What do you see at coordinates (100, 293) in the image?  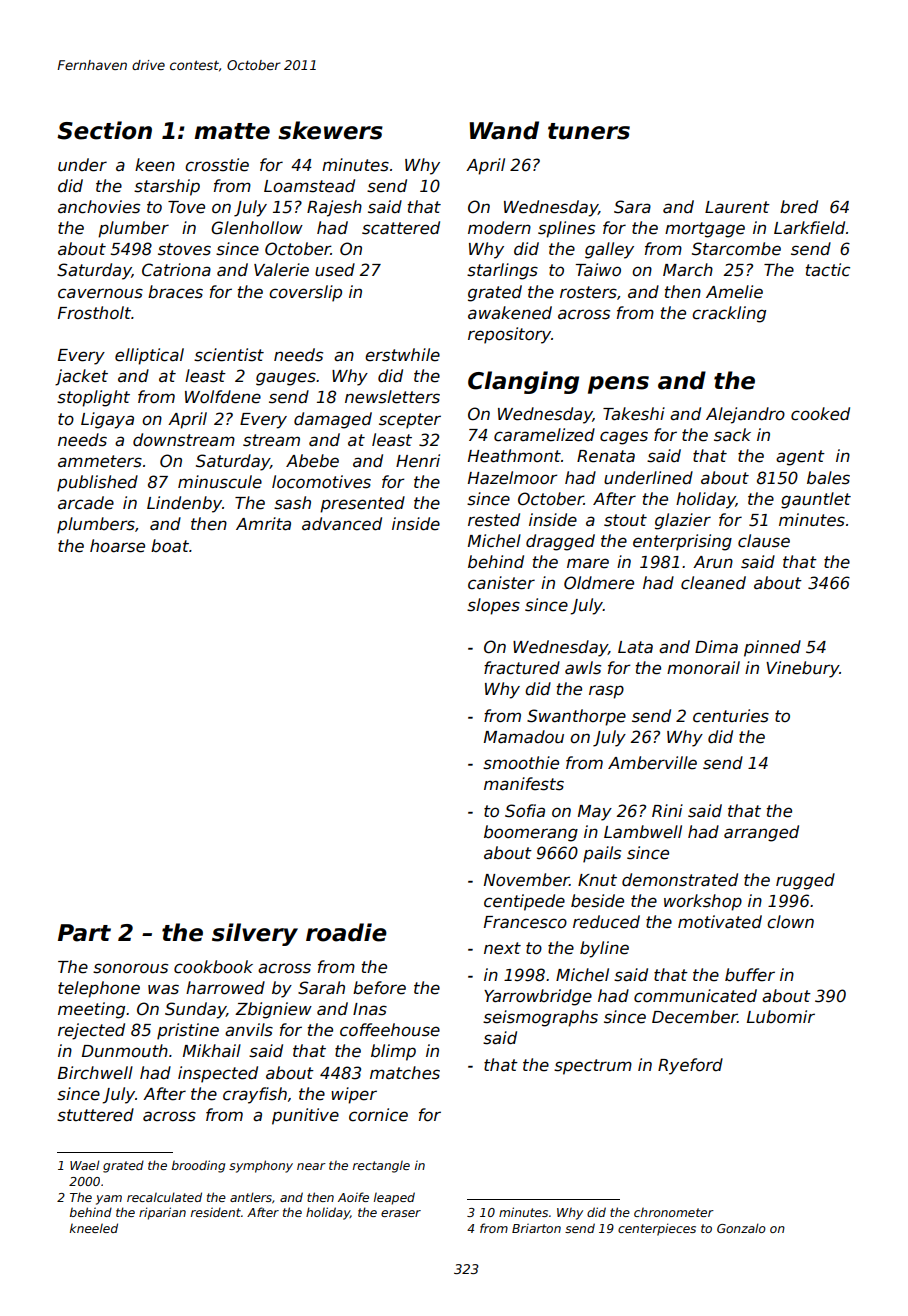 I see `cavernous` at bounding box center [100, 293].
